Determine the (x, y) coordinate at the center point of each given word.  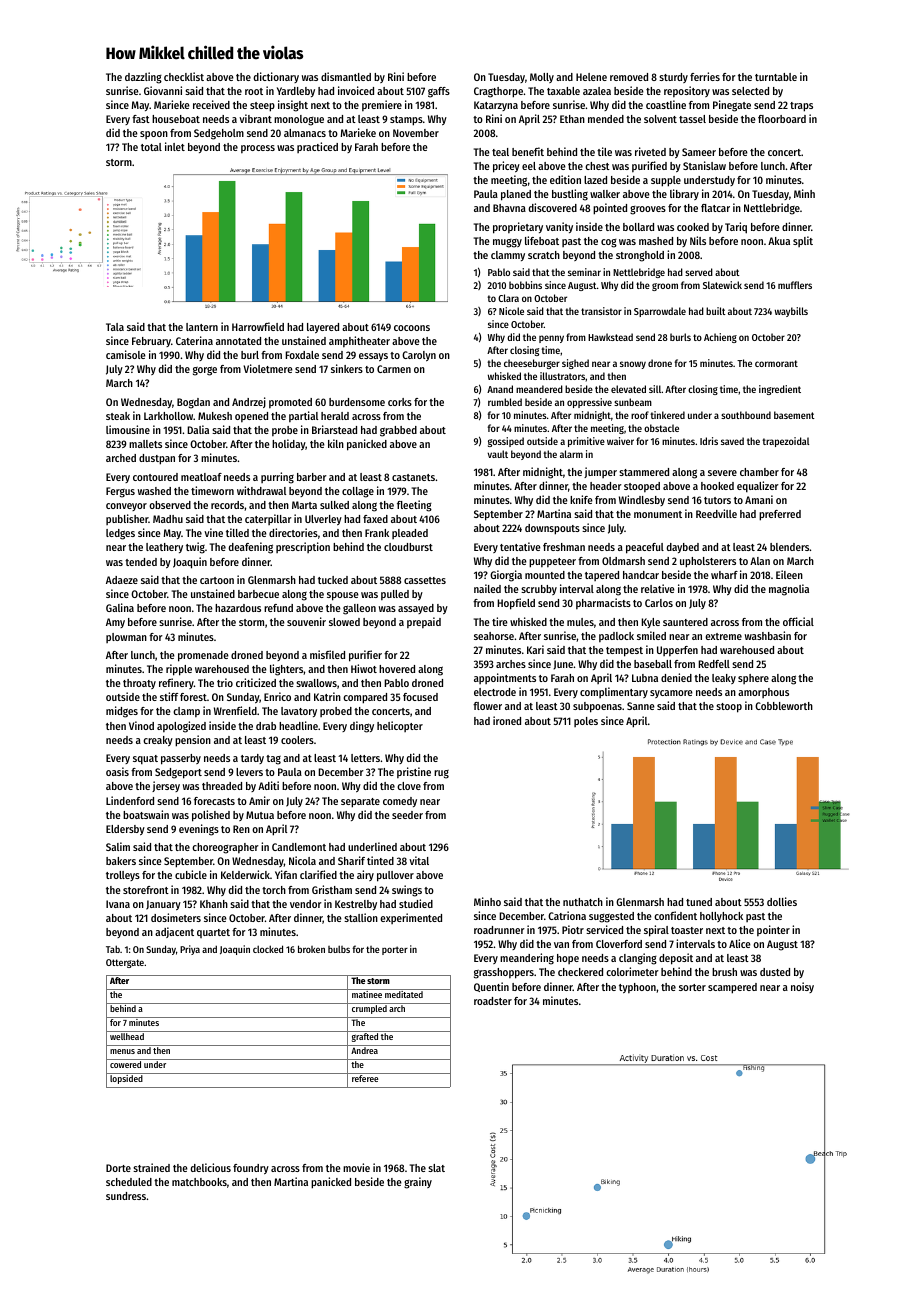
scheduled (129, 1182)
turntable (776, 77)
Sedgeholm (219, 134)
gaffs (439, 92)
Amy (115, 623)
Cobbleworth (784, 706)
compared (365, 698)
